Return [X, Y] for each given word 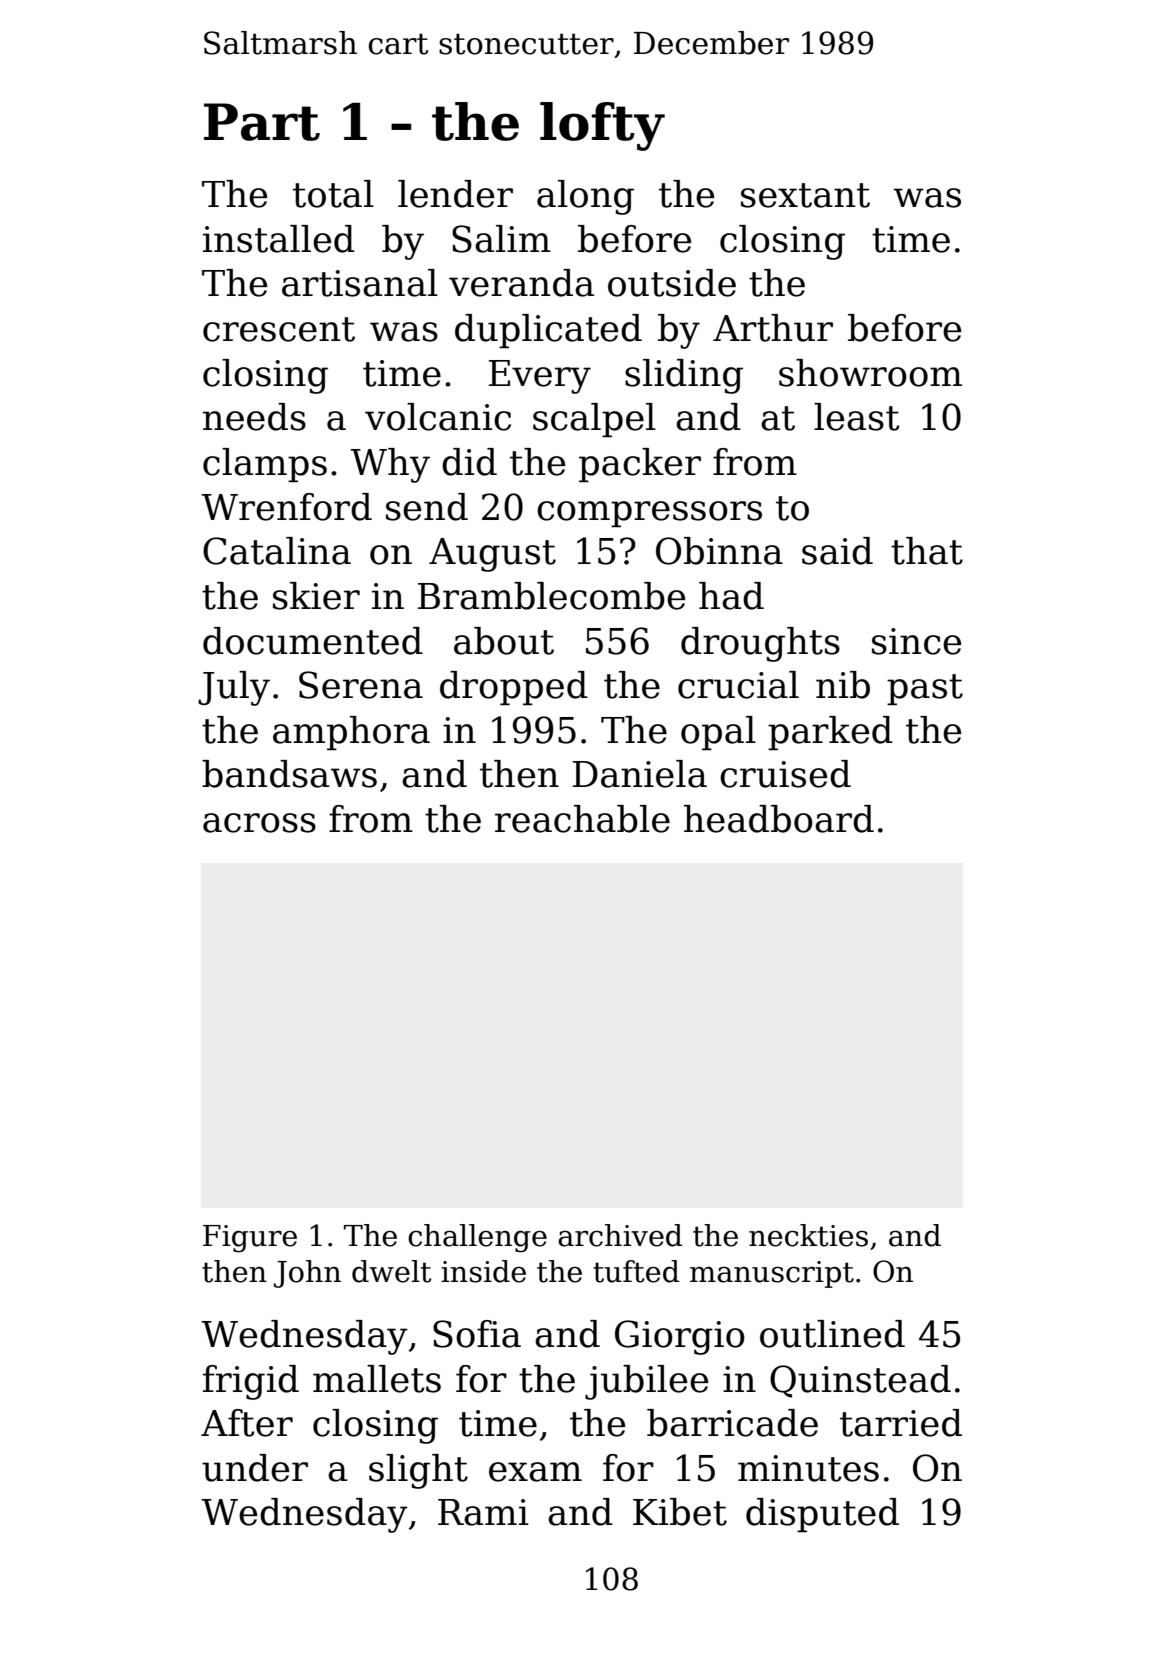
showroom [870, 373]
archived [620, 1235]
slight [418, 1471]
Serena [361, 685]
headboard [779, 819]
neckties [808, 1235]
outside [672, 283]
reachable [582, 819]
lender [455, 194]
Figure [250, 1239]
